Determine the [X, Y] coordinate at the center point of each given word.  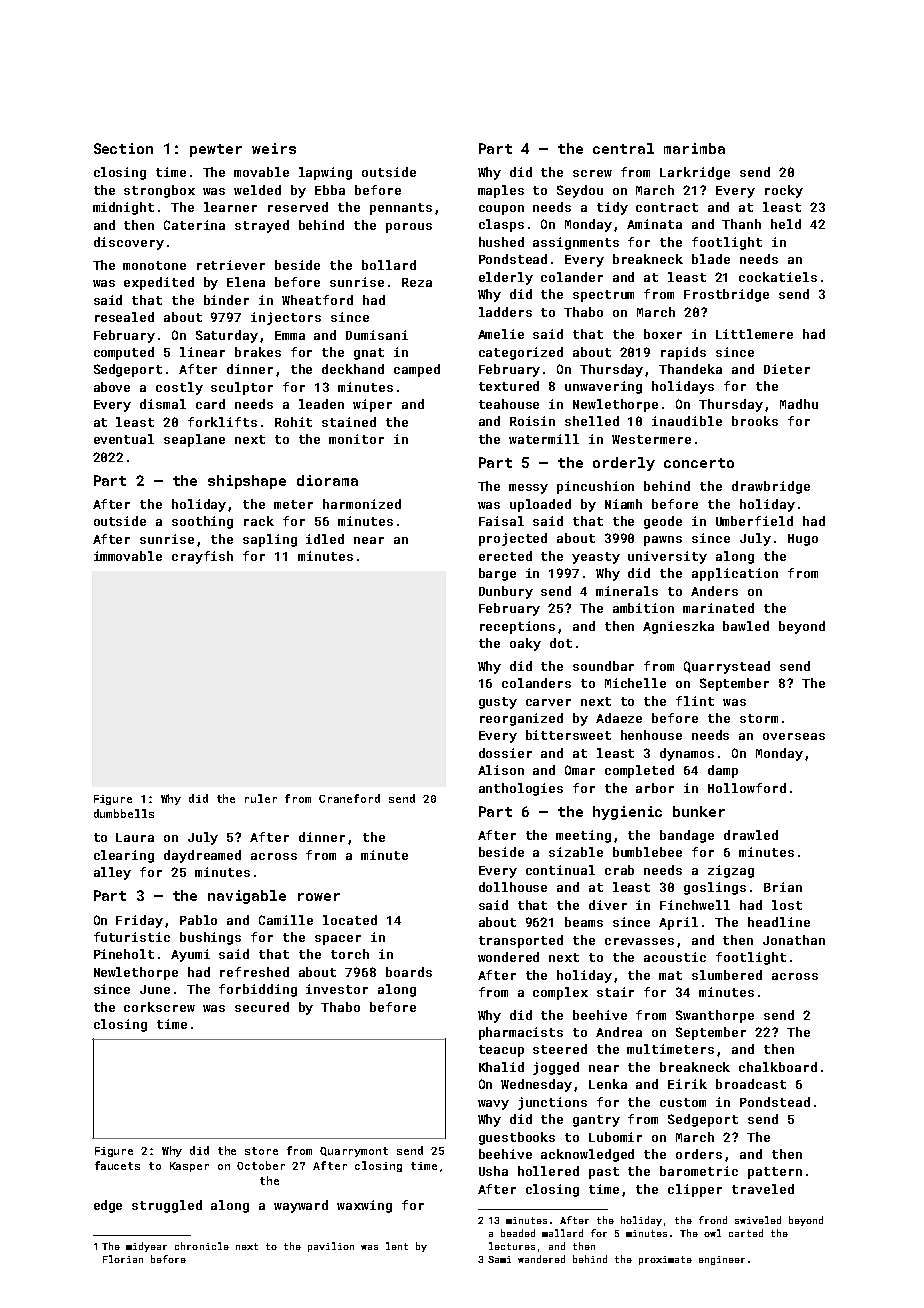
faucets [117, 1165]
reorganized [521, 719]
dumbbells [124, 813]
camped [417, 370]
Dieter [787, 369]
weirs [274, 148]
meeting [583, 836]
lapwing [325, 173]
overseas [794, 736]
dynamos [687, 754]
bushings [210, 938]
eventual [124, 439]
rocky [784, 191]
